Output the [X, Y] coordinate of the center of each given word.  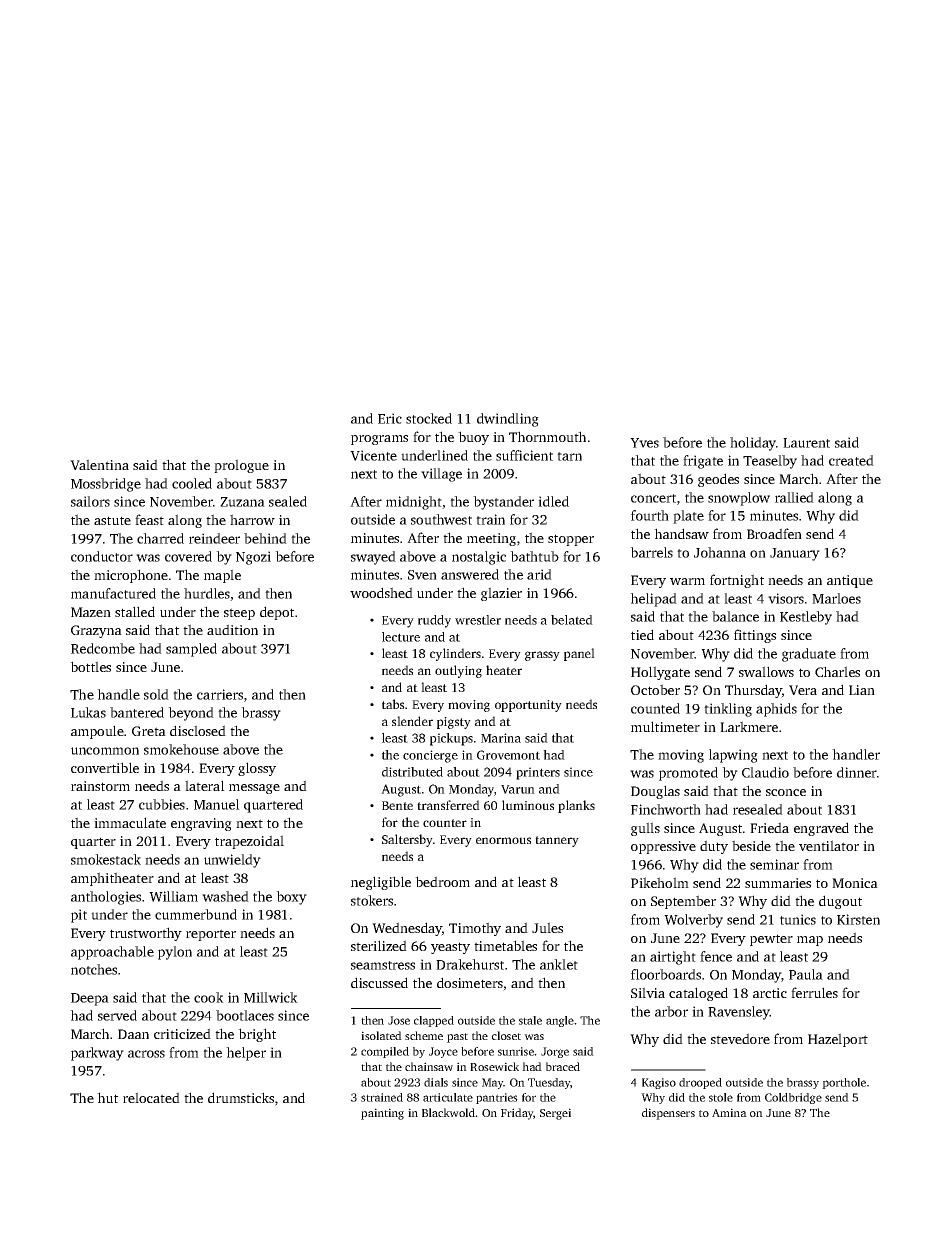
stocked [429, 418]
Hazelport [838, 1040]
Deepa [90, 999]
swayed [373, 558]
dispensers [668, 1114]
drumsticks [241, 1097]
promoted [688, 774]
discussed [379, 982]
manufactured [113, 593]
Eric [390, 418]
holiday [753, 444]
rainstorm [100, 786]
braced [563, 1066]
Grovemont [508, 755]
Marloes [836, 598]
